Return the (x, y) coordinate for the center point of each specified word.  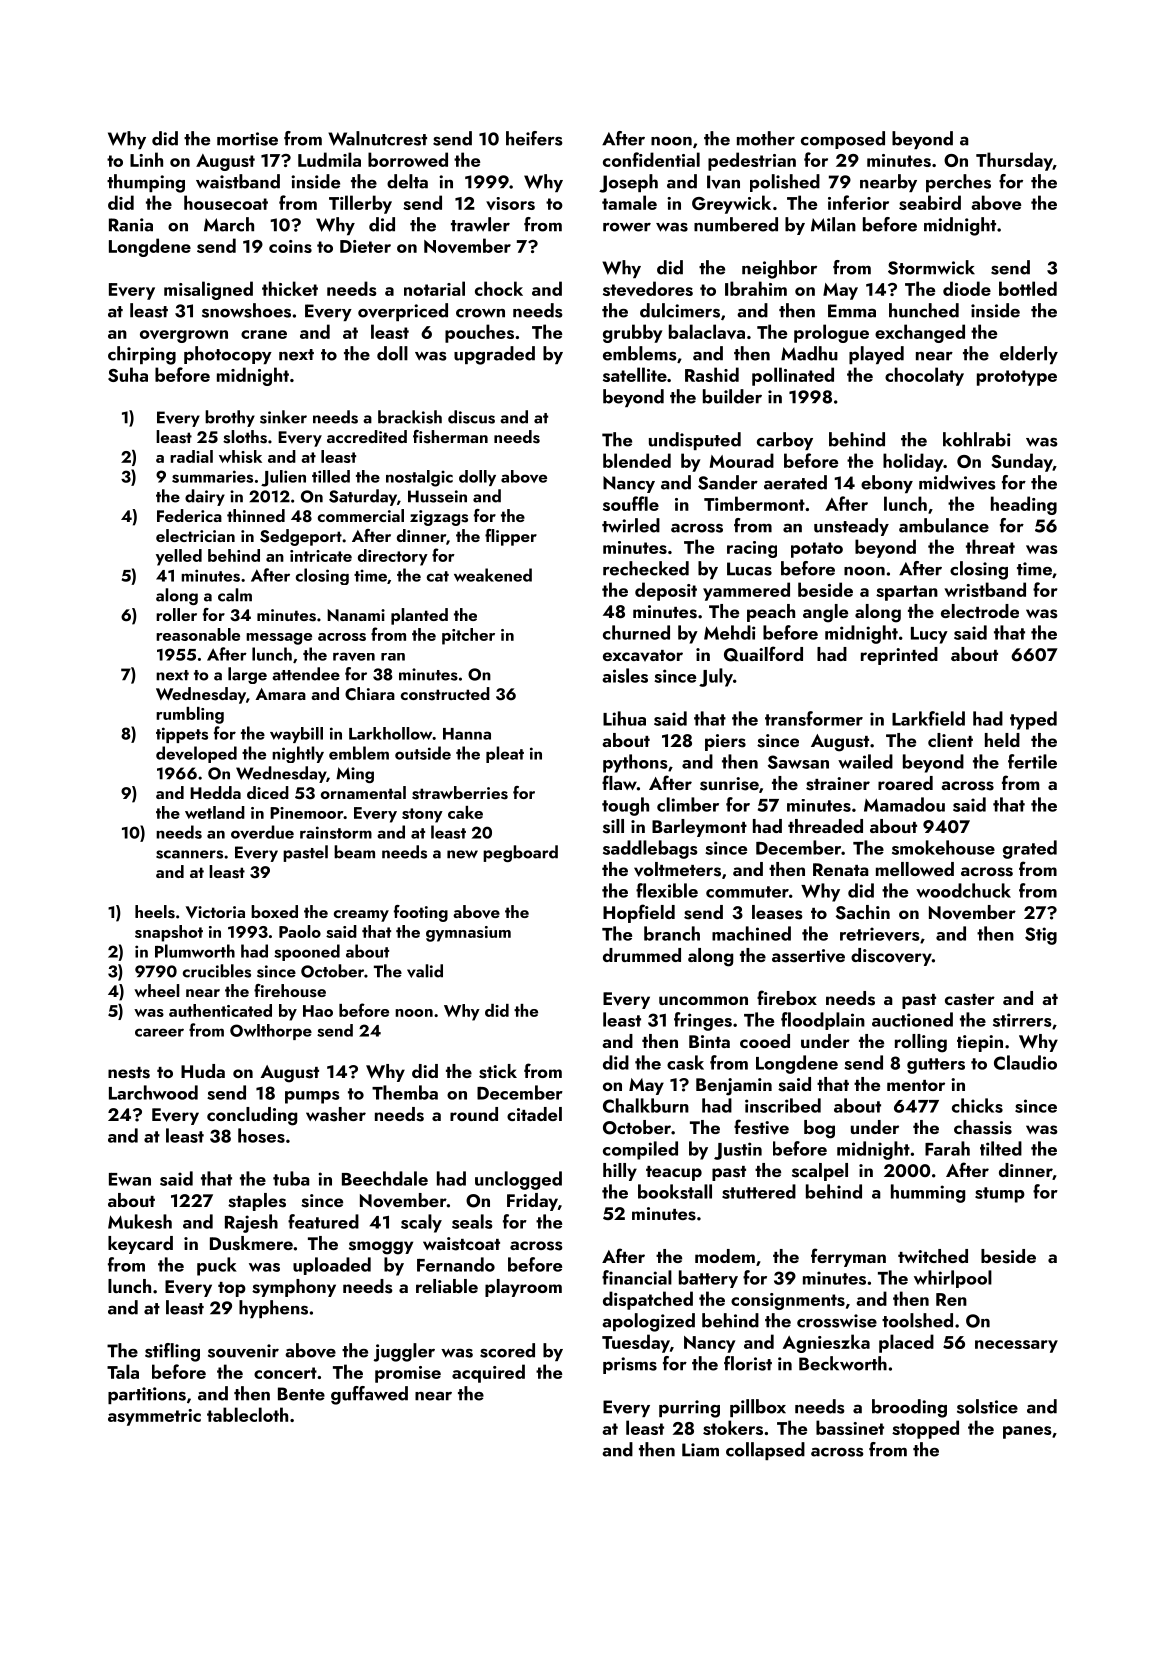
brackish (410, 417)
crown (480, 313)
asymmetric (154, 1417)
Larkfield (928, 718)
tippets (182, 735)
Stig (1041, 936)
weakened (493, 575)
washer (336, 1114)
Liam (700, 1450)
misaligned (208, 290)
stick (498, 1071)
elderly (1029, 355)
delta (407, 181)
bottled (1028, 288)
